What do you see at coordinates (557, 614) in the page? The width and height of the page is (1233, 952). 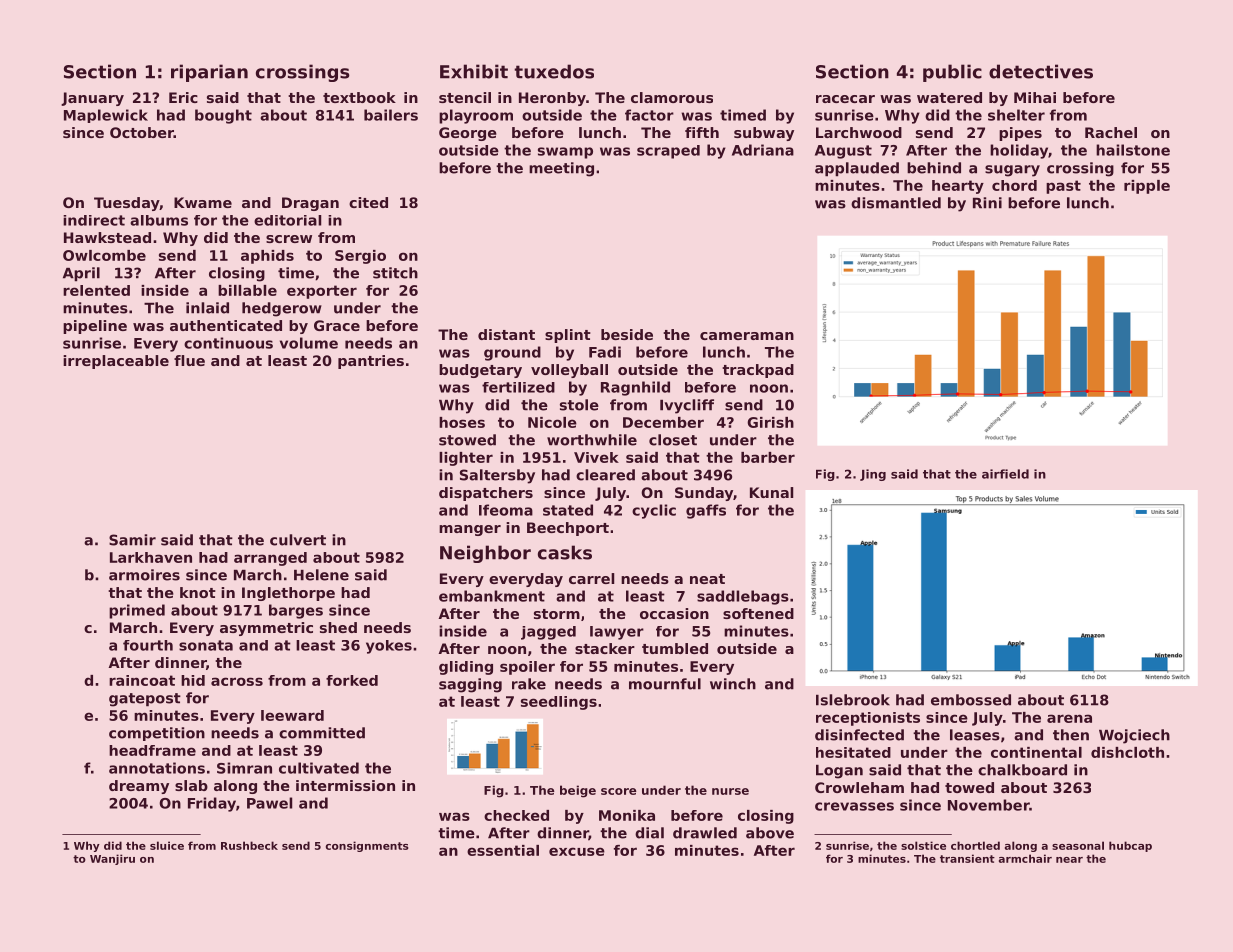 I see `storm` at bounding box center [557, 614].
